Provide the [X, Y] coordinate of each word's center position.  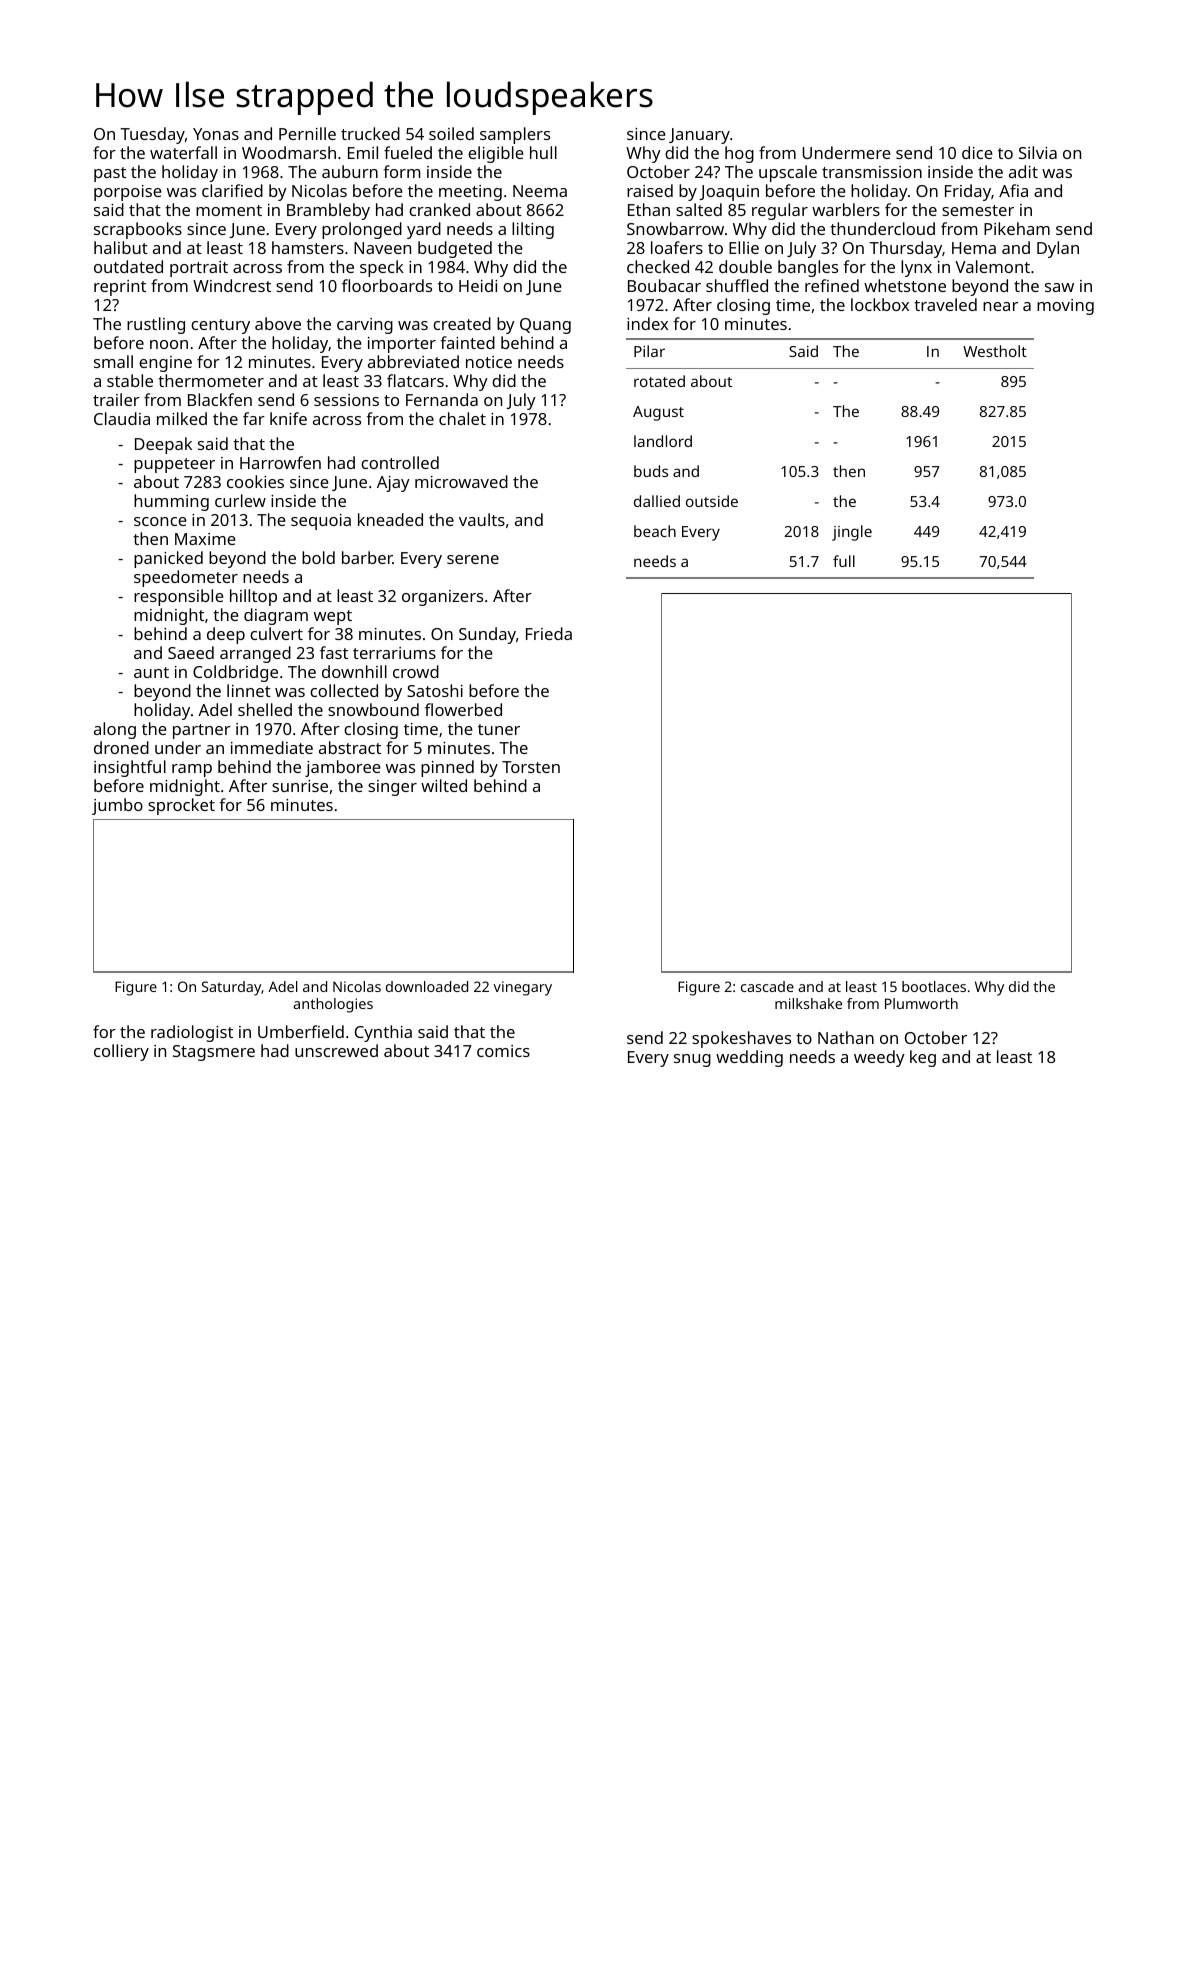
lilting [533, 230]
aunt [151, 672]
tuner [499, 729]
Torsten [531, 767]
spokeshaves [741, 1039]
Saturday [232, 988]
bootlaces [934, 986]
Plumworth [921, 1003]
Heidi [478, 285]
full [844, 561]
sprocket [181, 806]
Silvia [1038, 152]
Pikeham [1017, 228]
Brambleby [328, 211]
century [220, 326]
